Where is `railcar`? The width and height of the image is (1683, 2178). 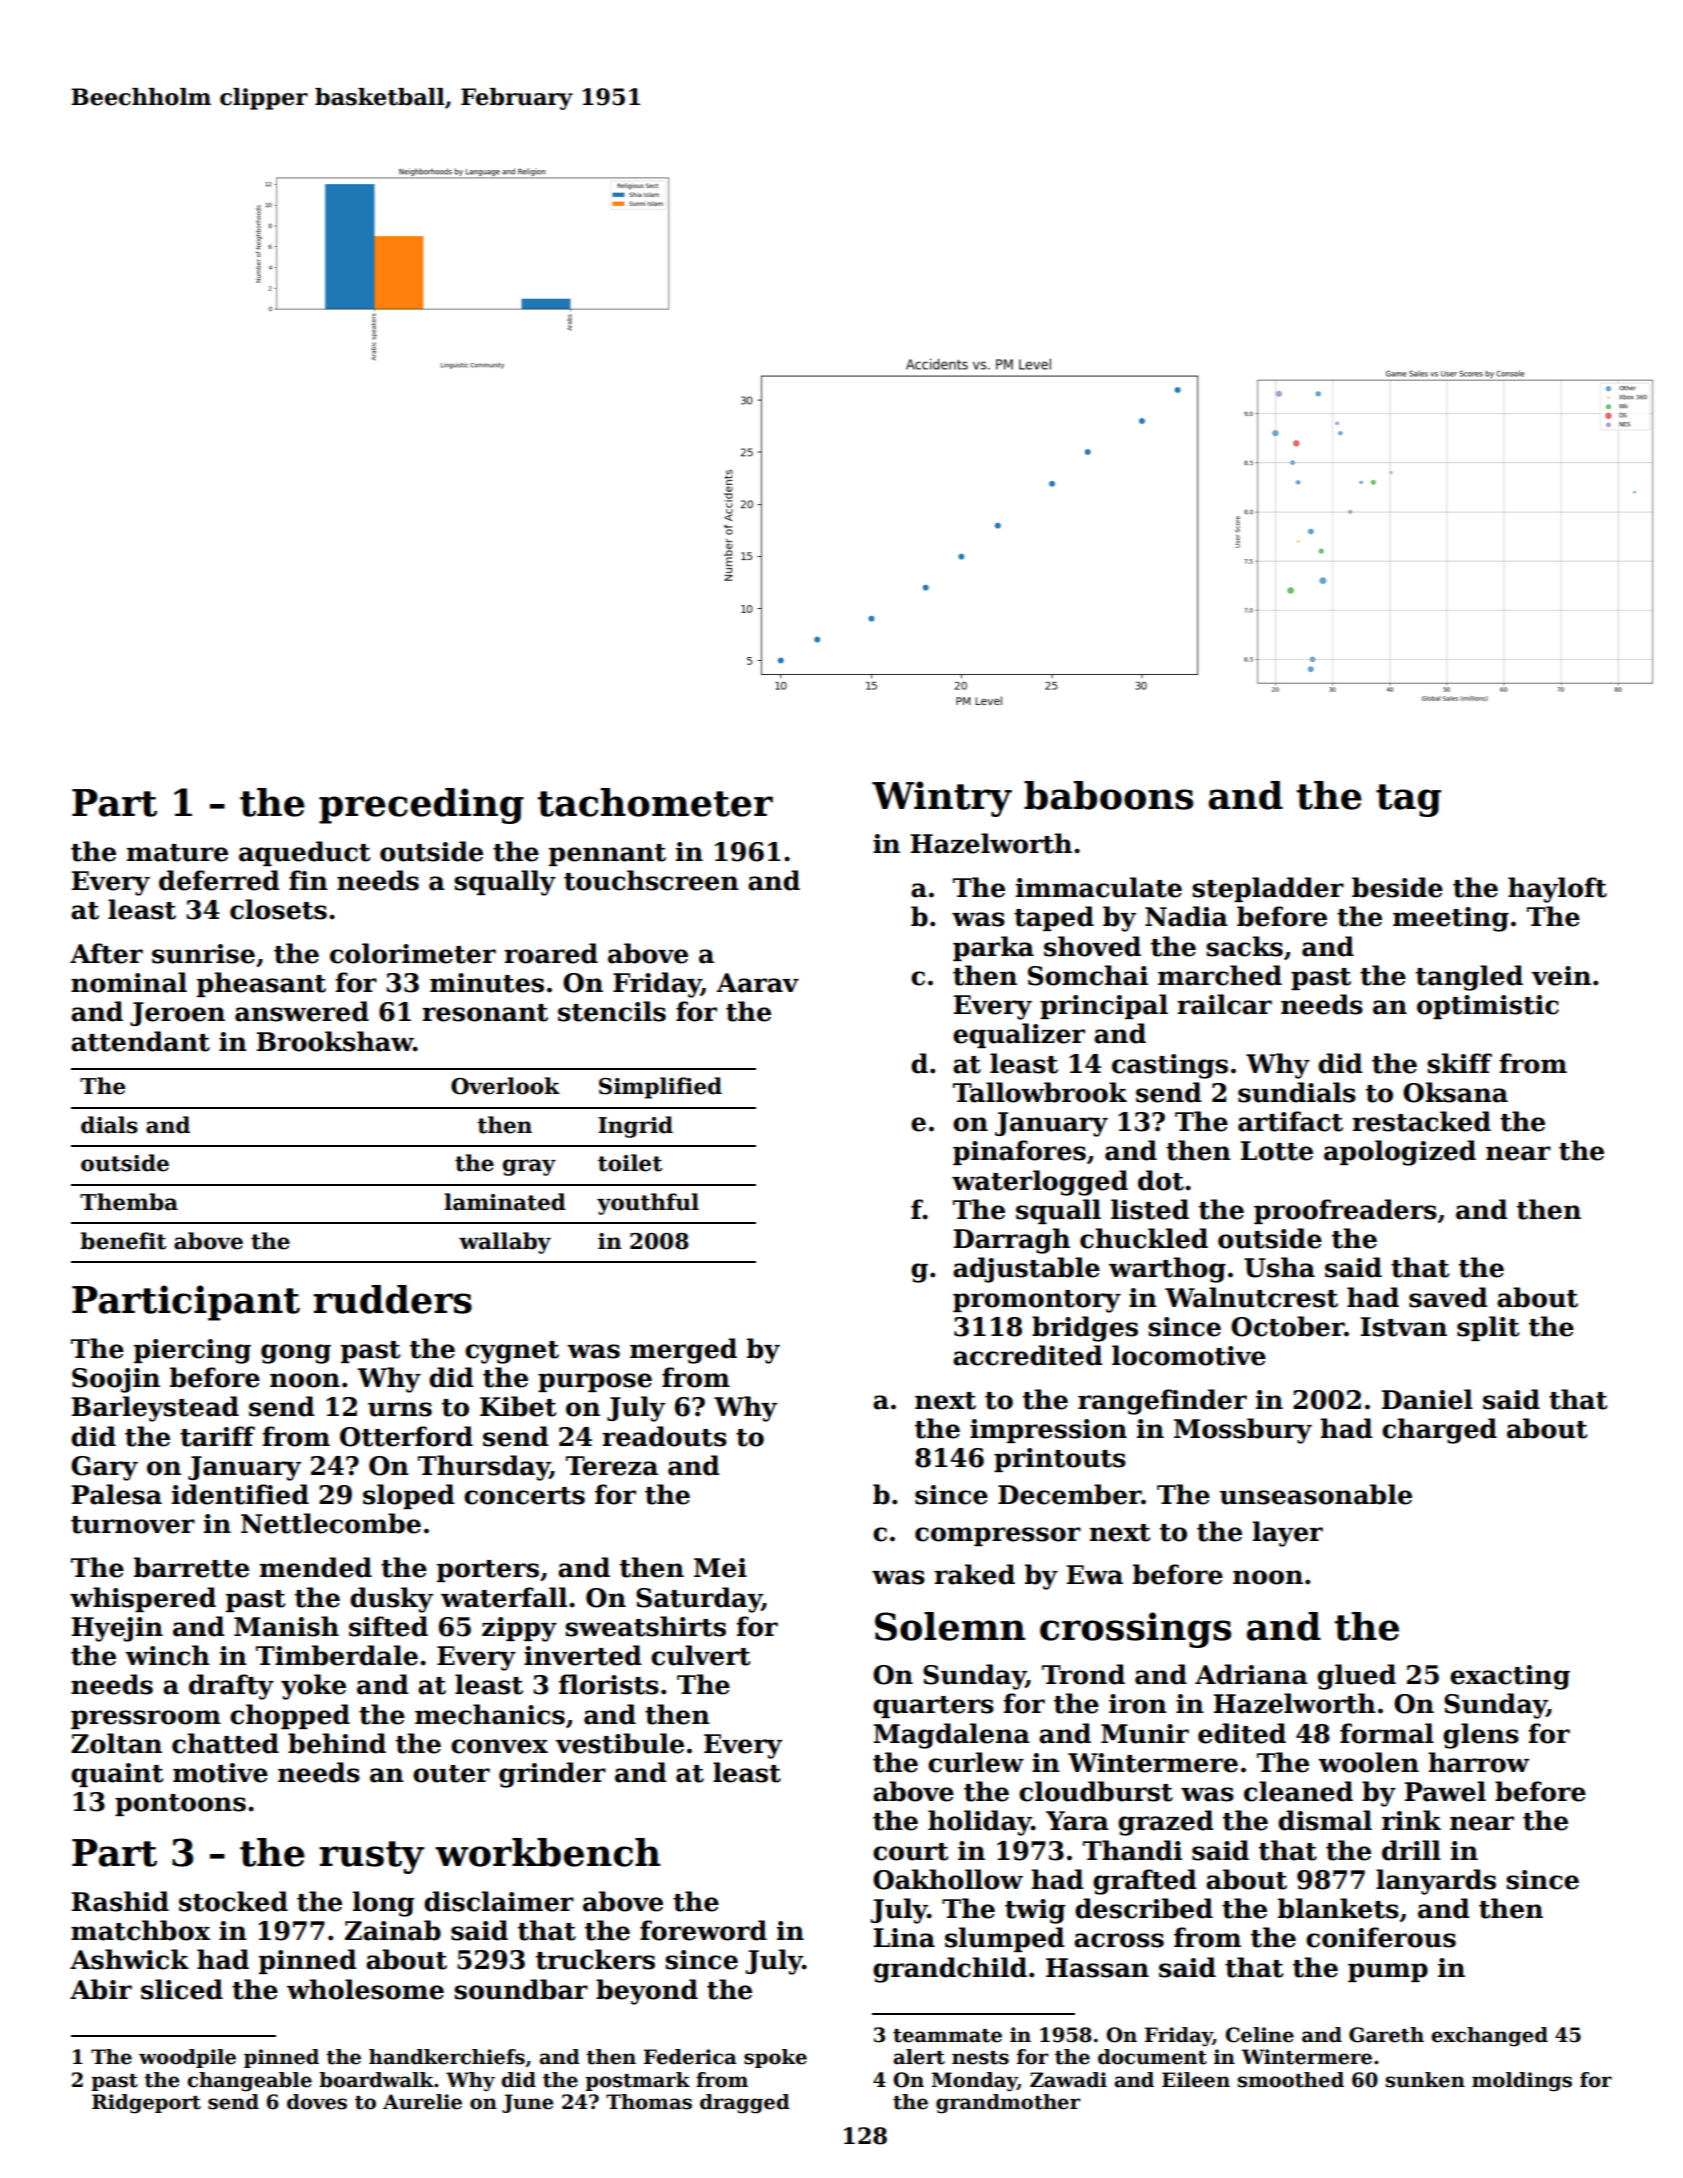 railcar is located at coordinates (1224, 1004).
